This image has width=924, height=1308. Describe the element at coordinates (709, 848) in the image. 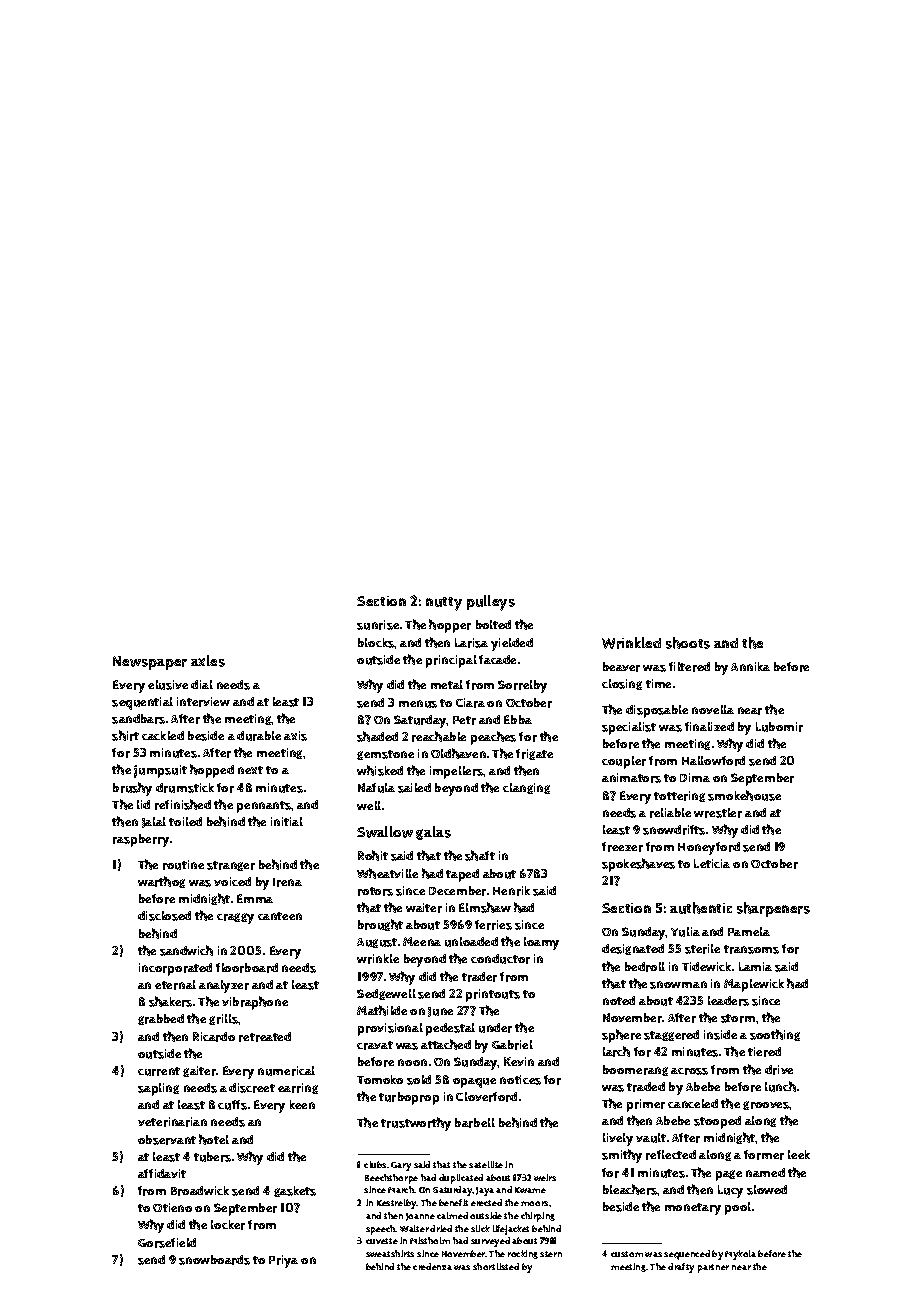

I see `Honeyford` at that location.
